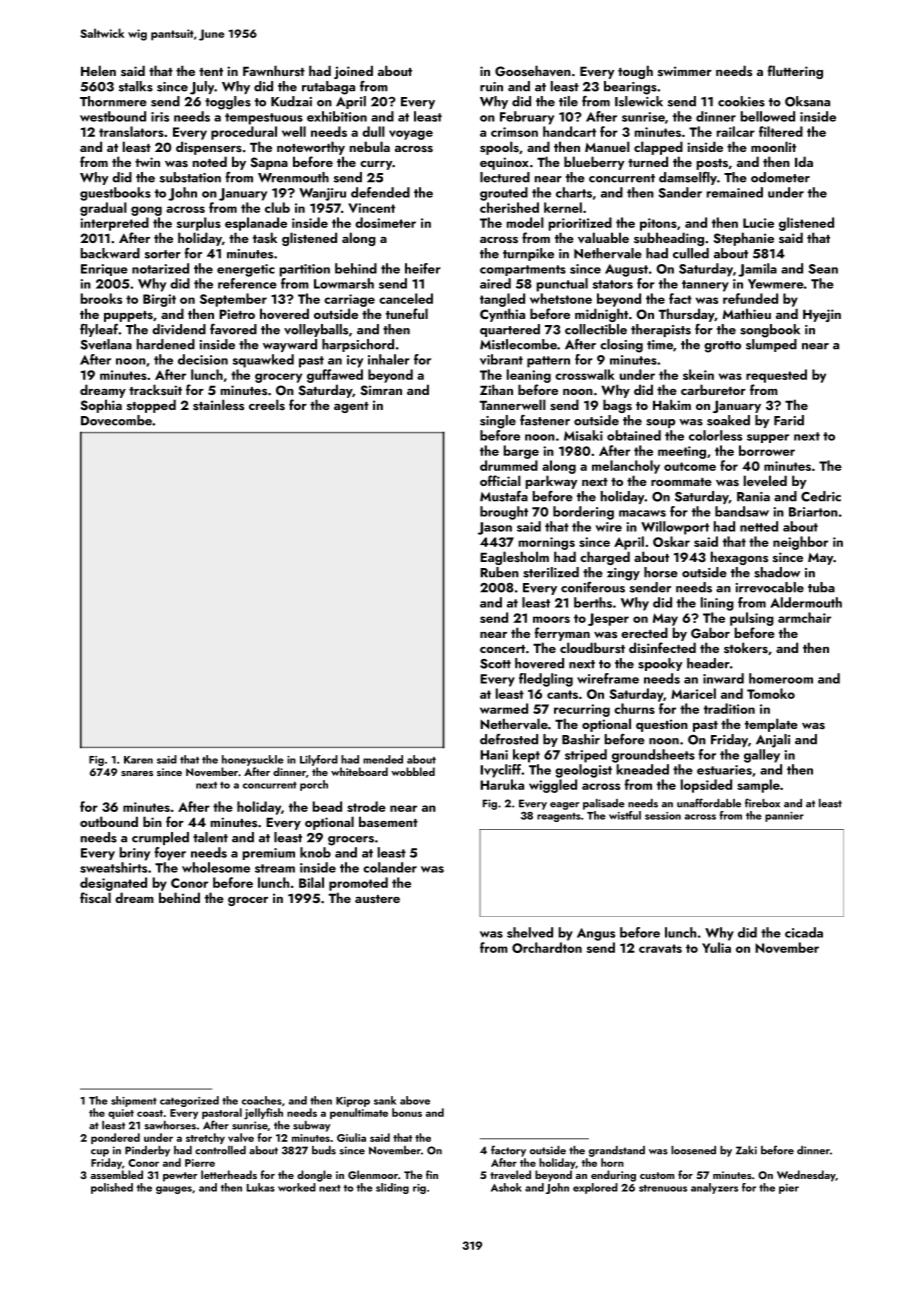  I want to click on swimmer, so click(685, 71).
